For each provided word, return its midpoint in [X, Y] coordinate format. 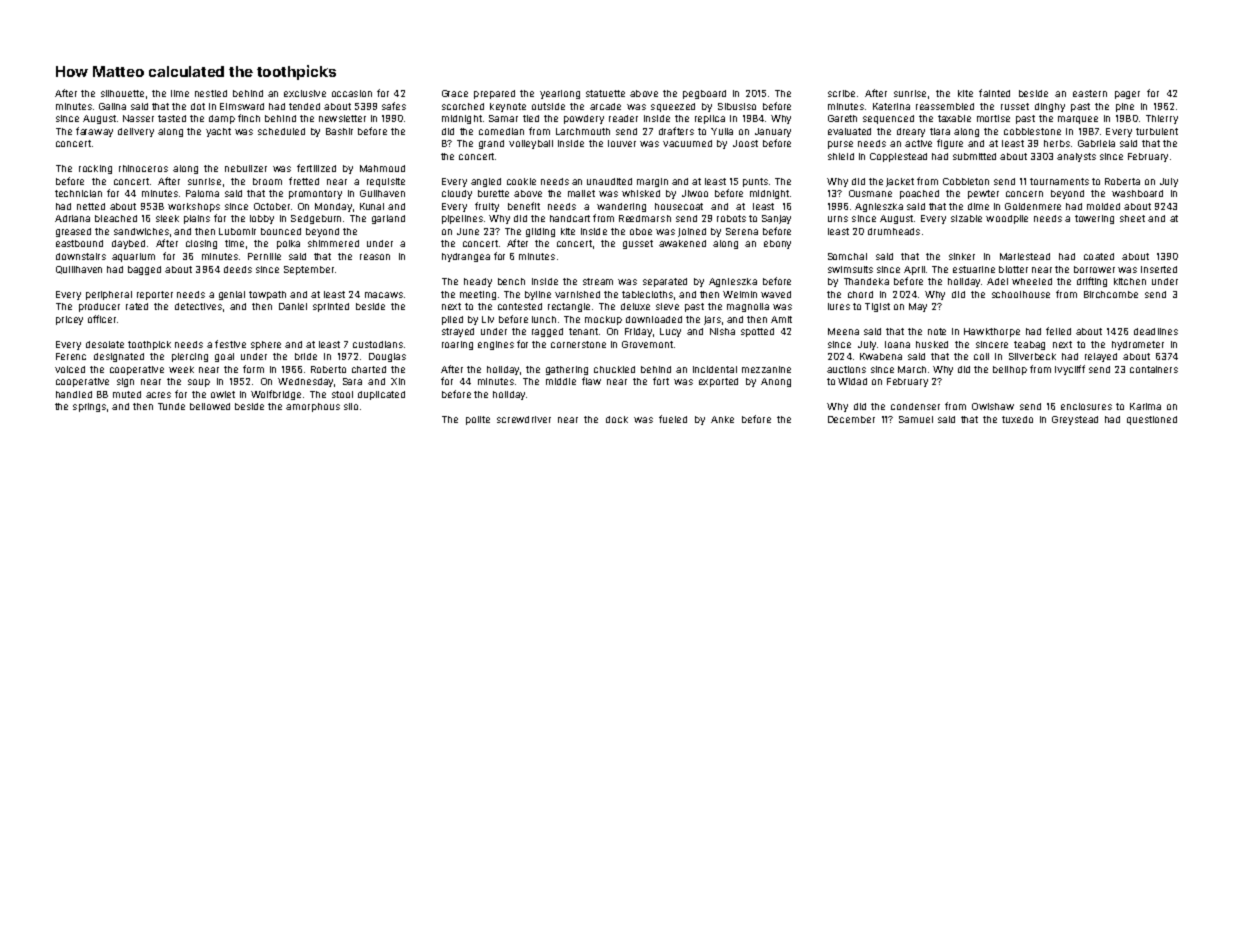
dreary [911, 132]
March [912, 369]
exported [718, 382]
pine [1125, 107]
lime [180, 93]
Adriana [72, 218]
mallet [581, 193]
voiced [70, 369]
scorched [463, 106]
